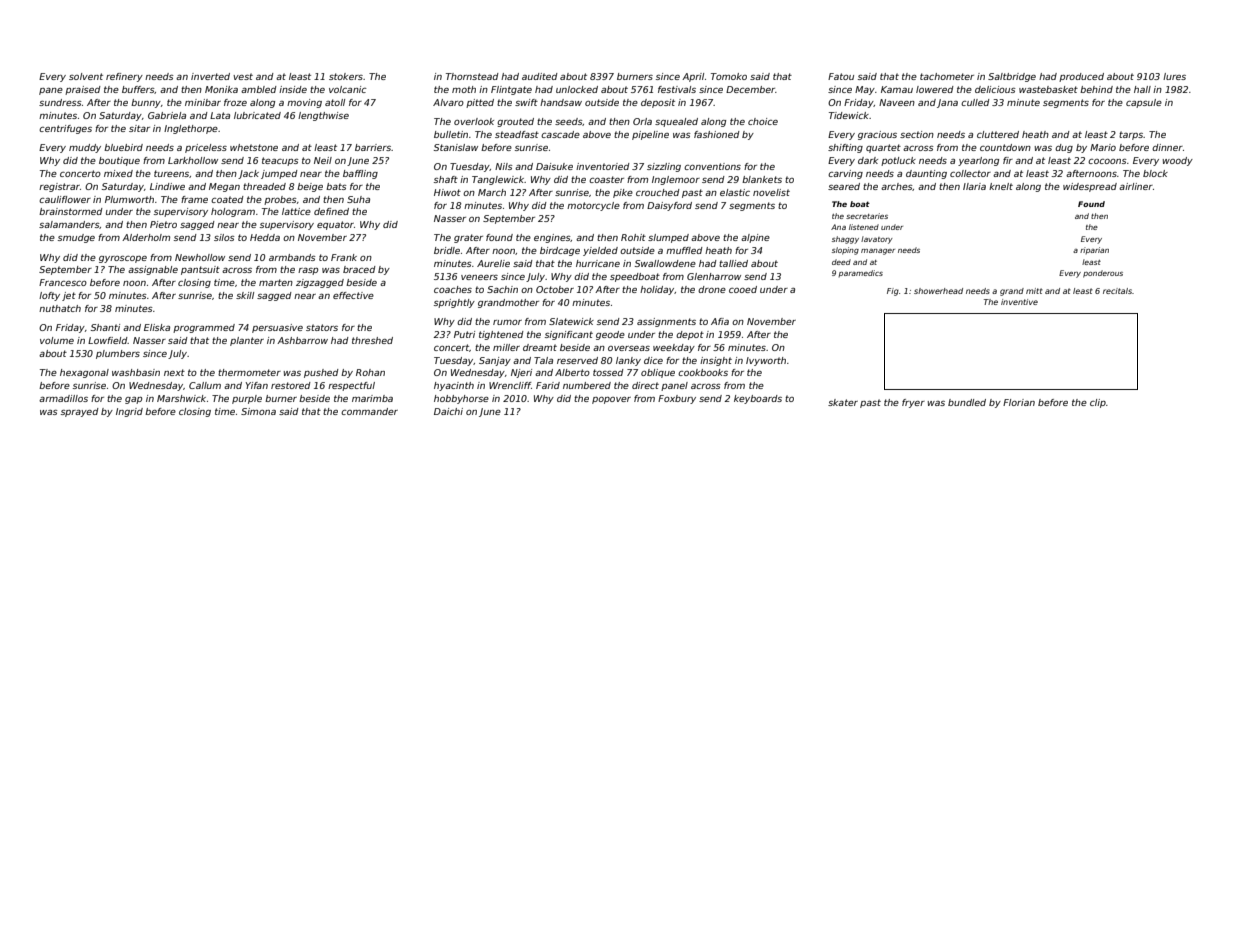  I want to click on lures, so click(1174, 76).
